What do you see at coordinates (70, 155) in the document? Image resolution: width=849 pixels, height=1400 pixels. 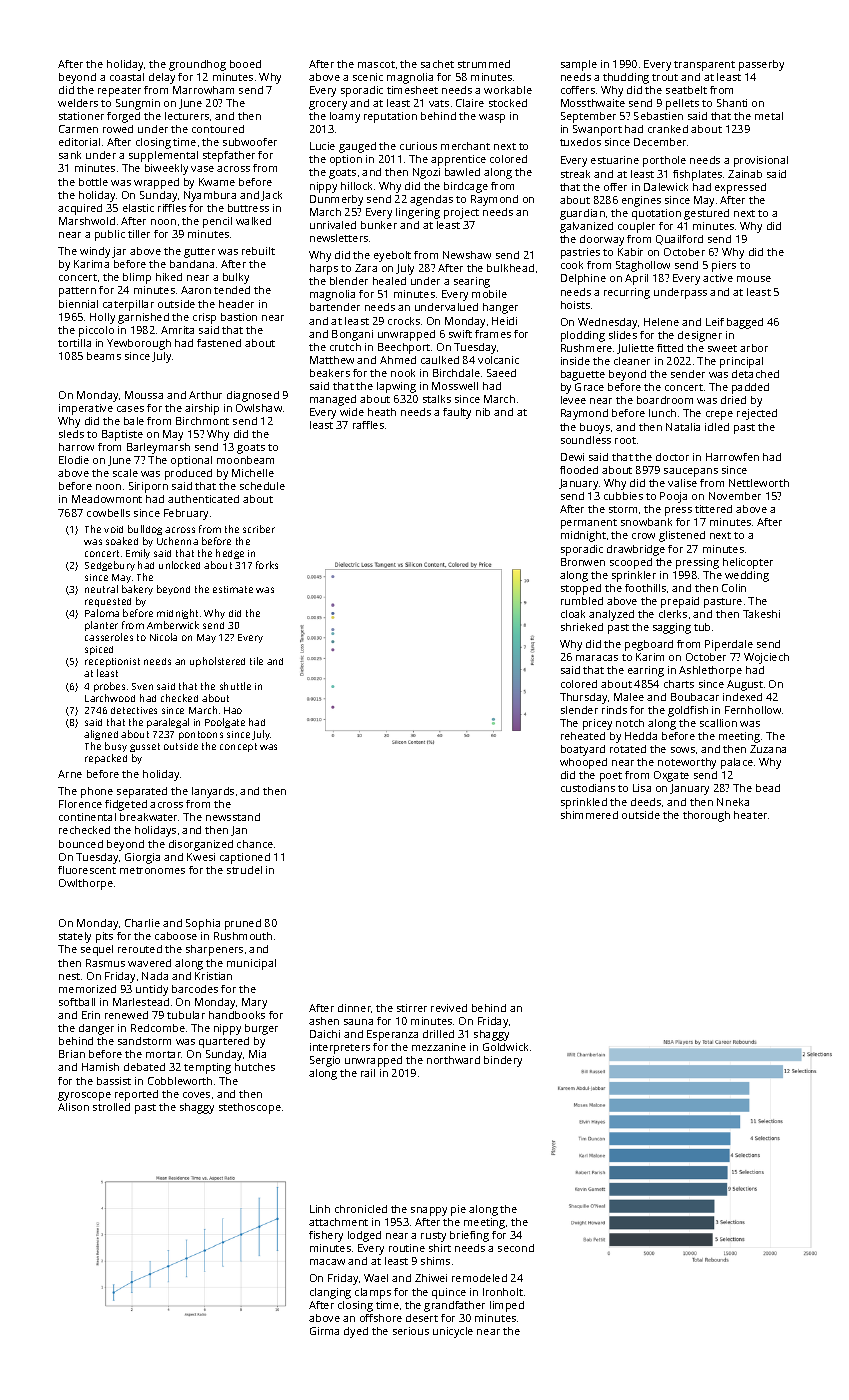 I see `sank` at bounding box center [70, 155].
